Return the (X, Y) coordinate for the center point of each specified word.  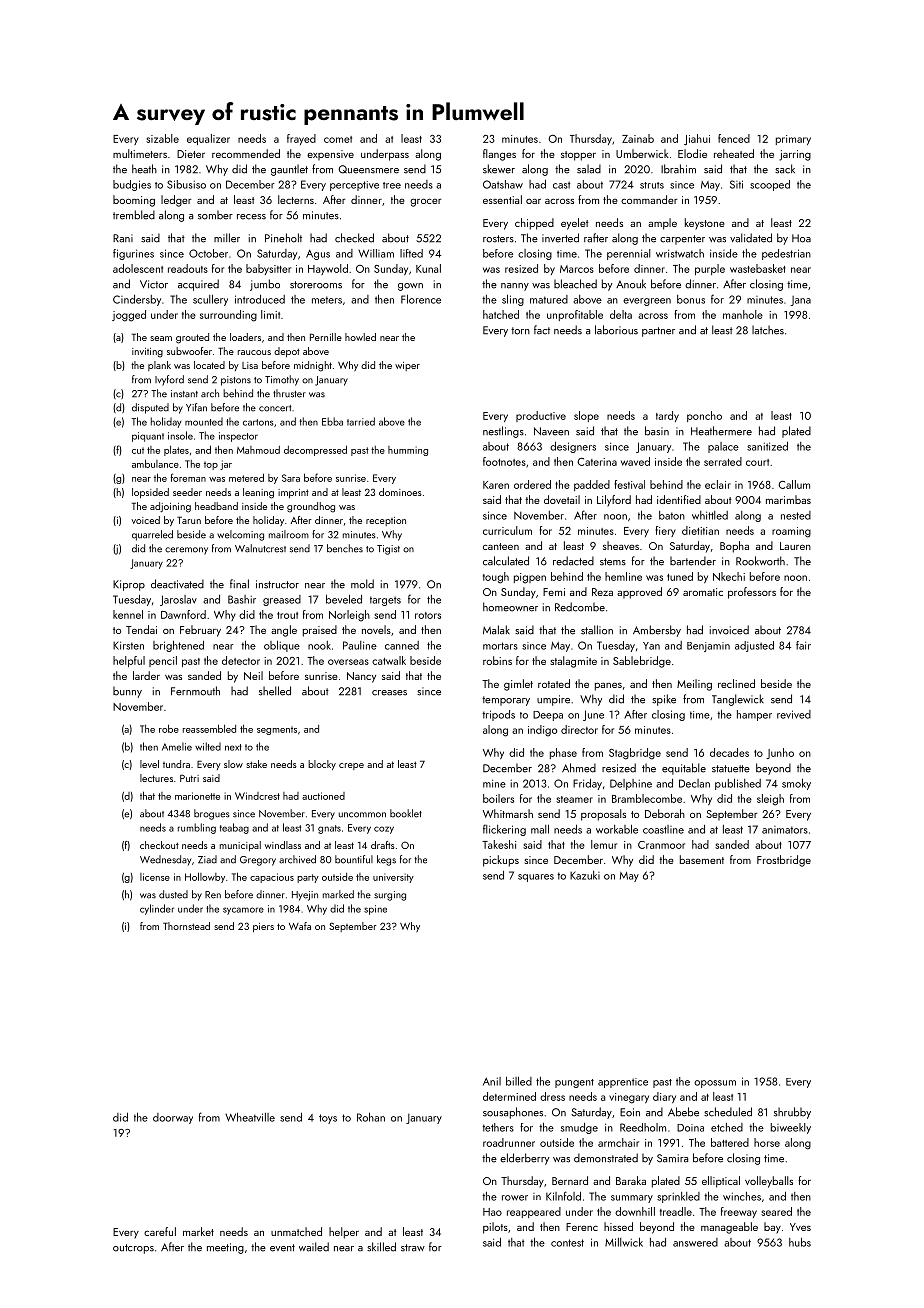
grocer (426, 202)
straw (413, 1248)
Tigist (388, 550)
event (282, 1248)
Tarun (189, 520)
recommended (246, 153)
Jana (801, 301)
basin (657, 431)
